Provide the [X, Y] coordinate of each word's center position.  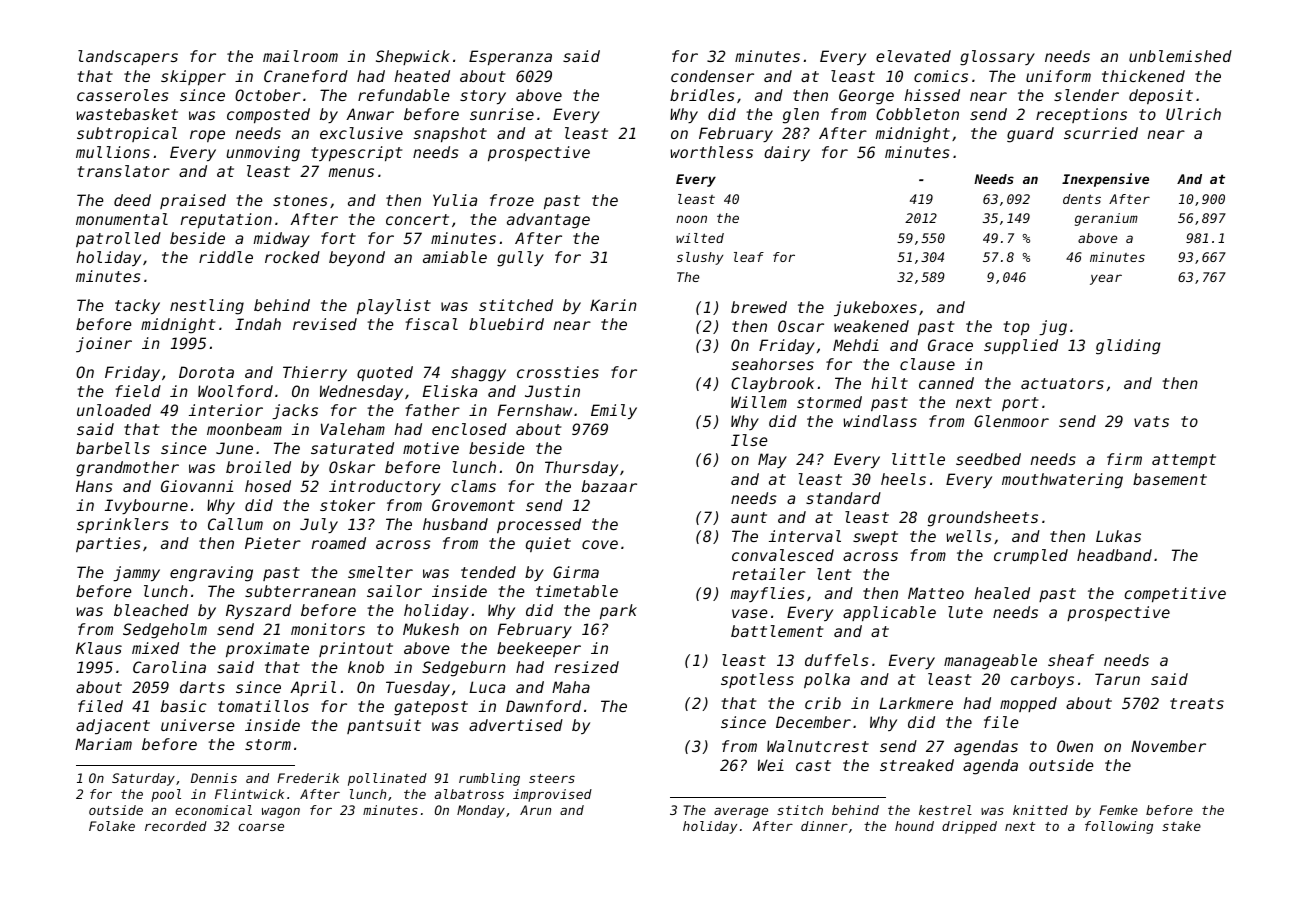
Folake [112, 826]
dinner [824, 826]
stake [1181, 826]
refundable [404, 95]
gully [520, 259]
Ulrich [1193, 114]
